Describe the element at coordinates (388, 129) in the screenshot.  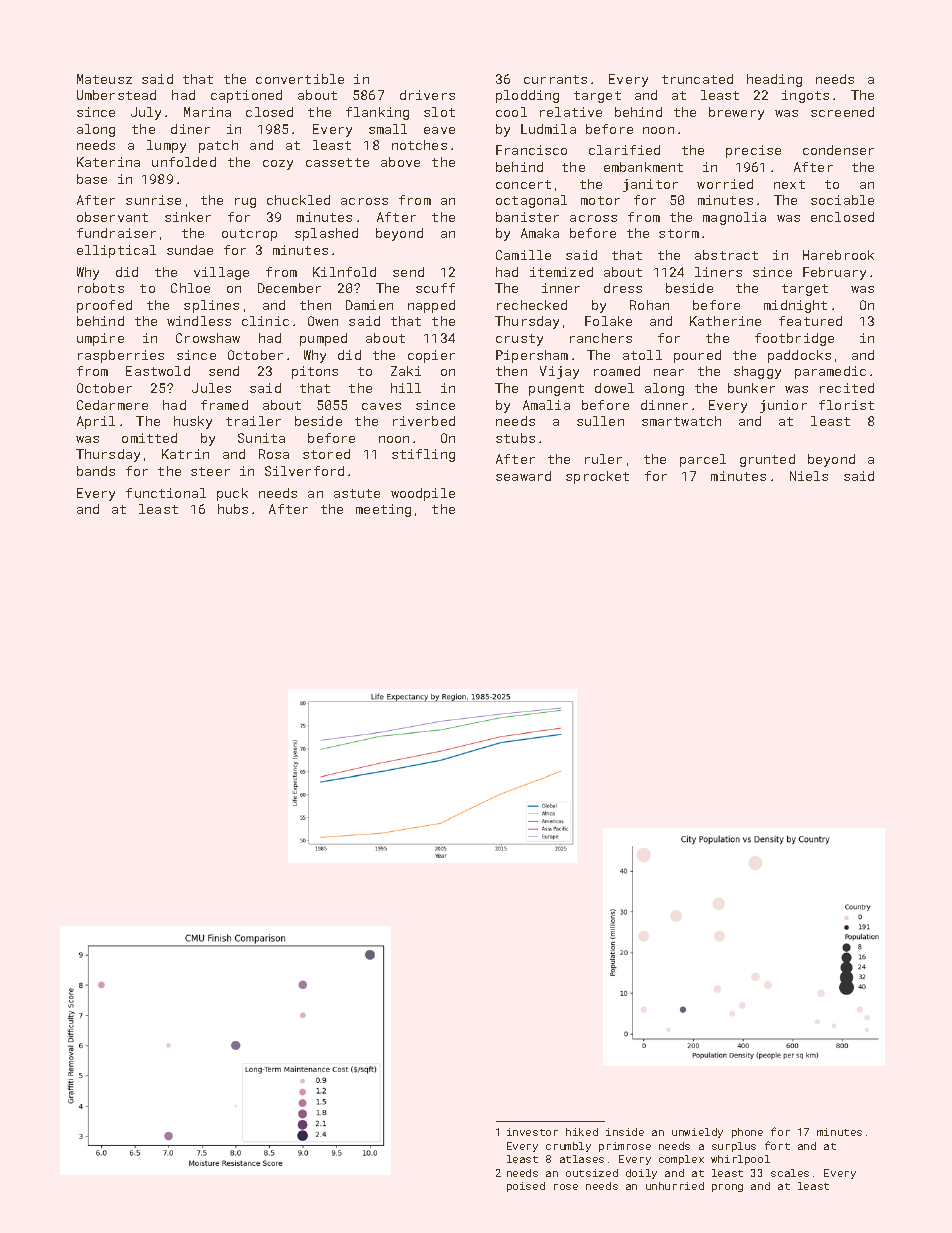
I see `small` at that location.
